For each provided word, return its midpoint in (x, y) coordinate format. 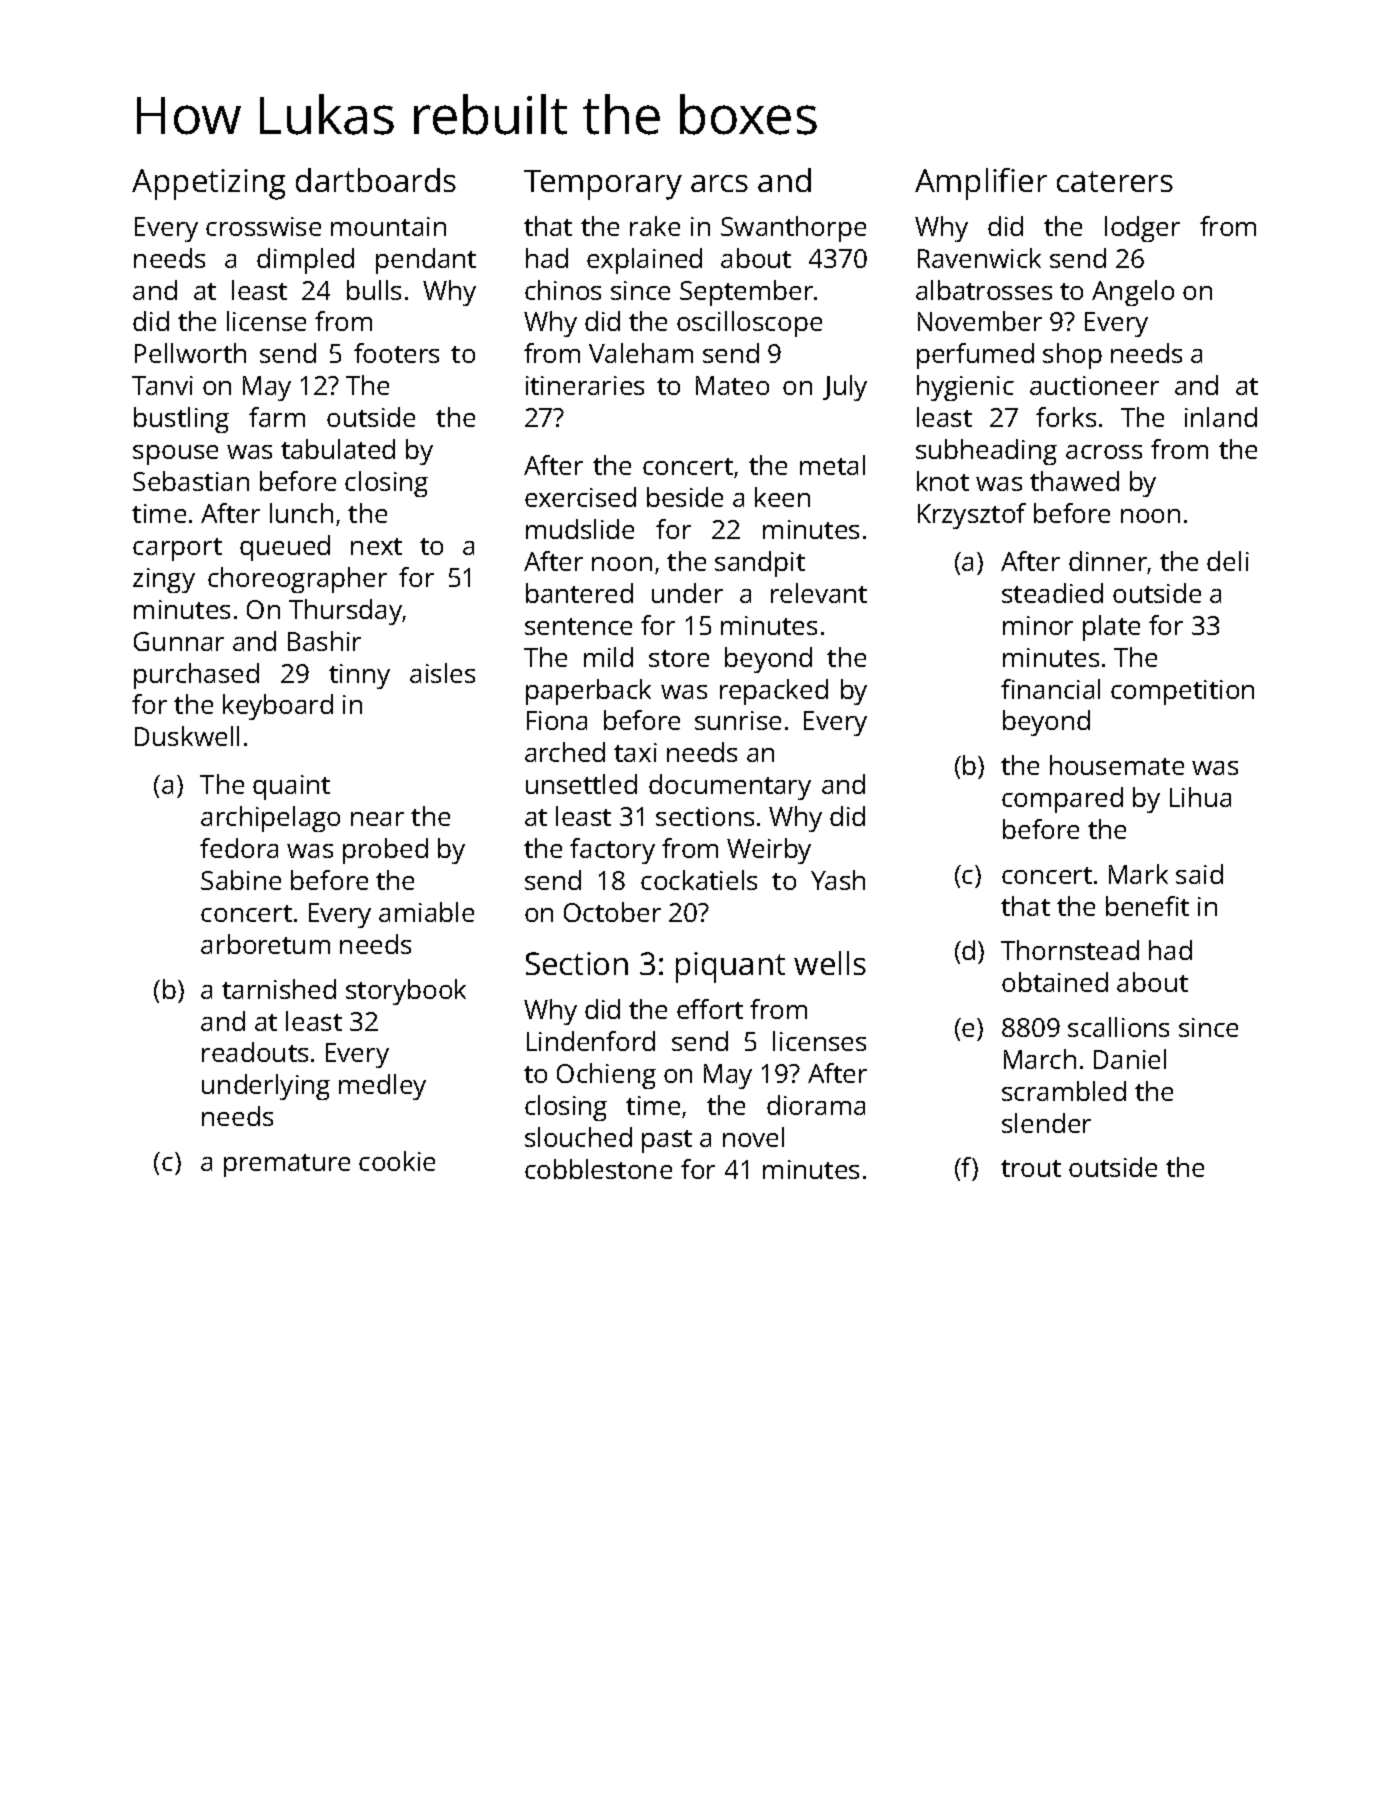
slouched (578, 1137)
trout (1031, 1168)
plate (1111, 628)
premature (287, 1165)
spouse (175, 455)
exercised (580, 497)
